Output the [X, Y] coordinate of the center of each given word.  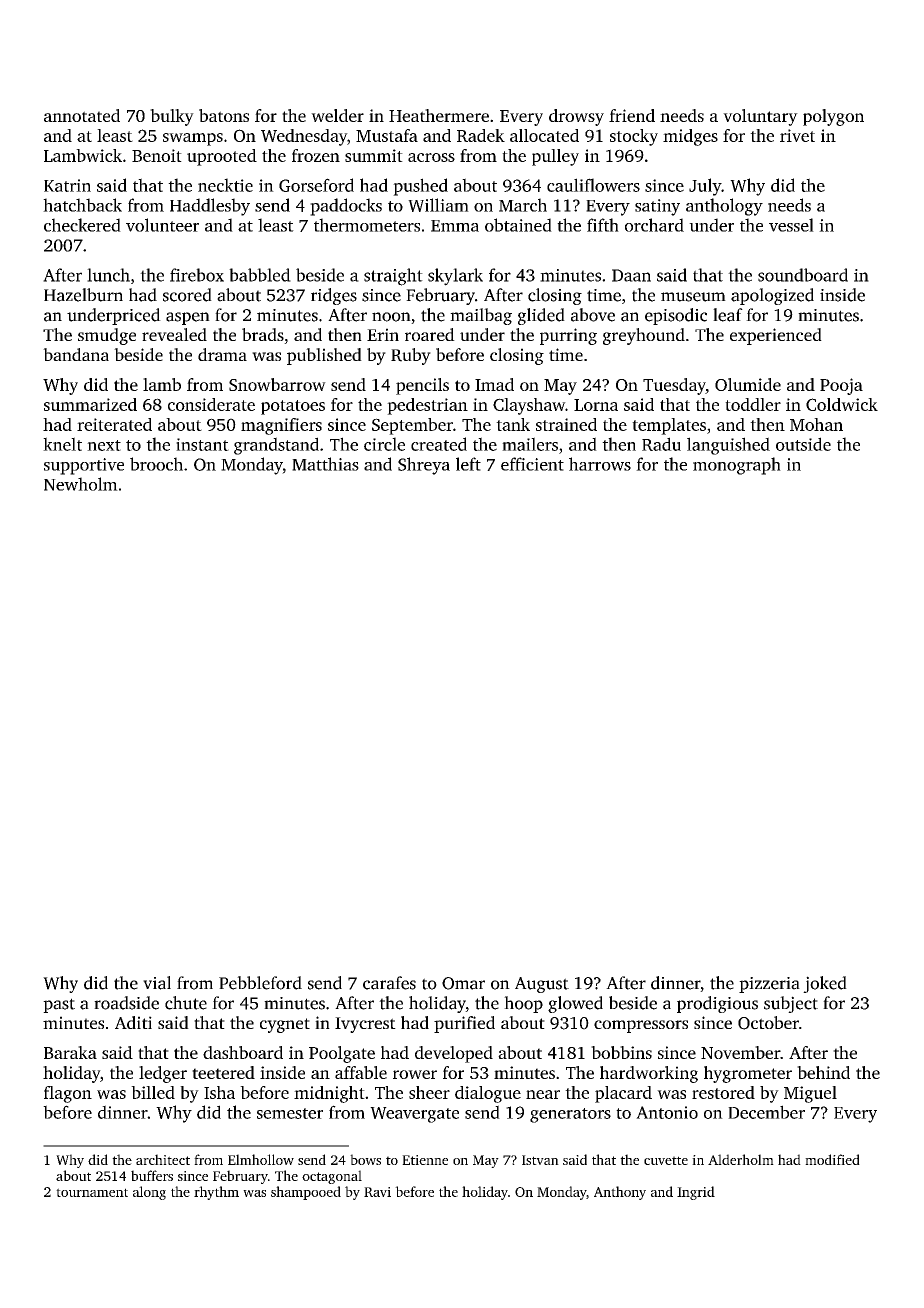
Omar [463, 983]
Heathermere [439, 115]
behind [823, 1072]
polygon [833, 117]
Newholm [81, 484]
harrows [600, 464]
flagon [68, 1094]
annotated [82, 115]
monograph [737, 466]
